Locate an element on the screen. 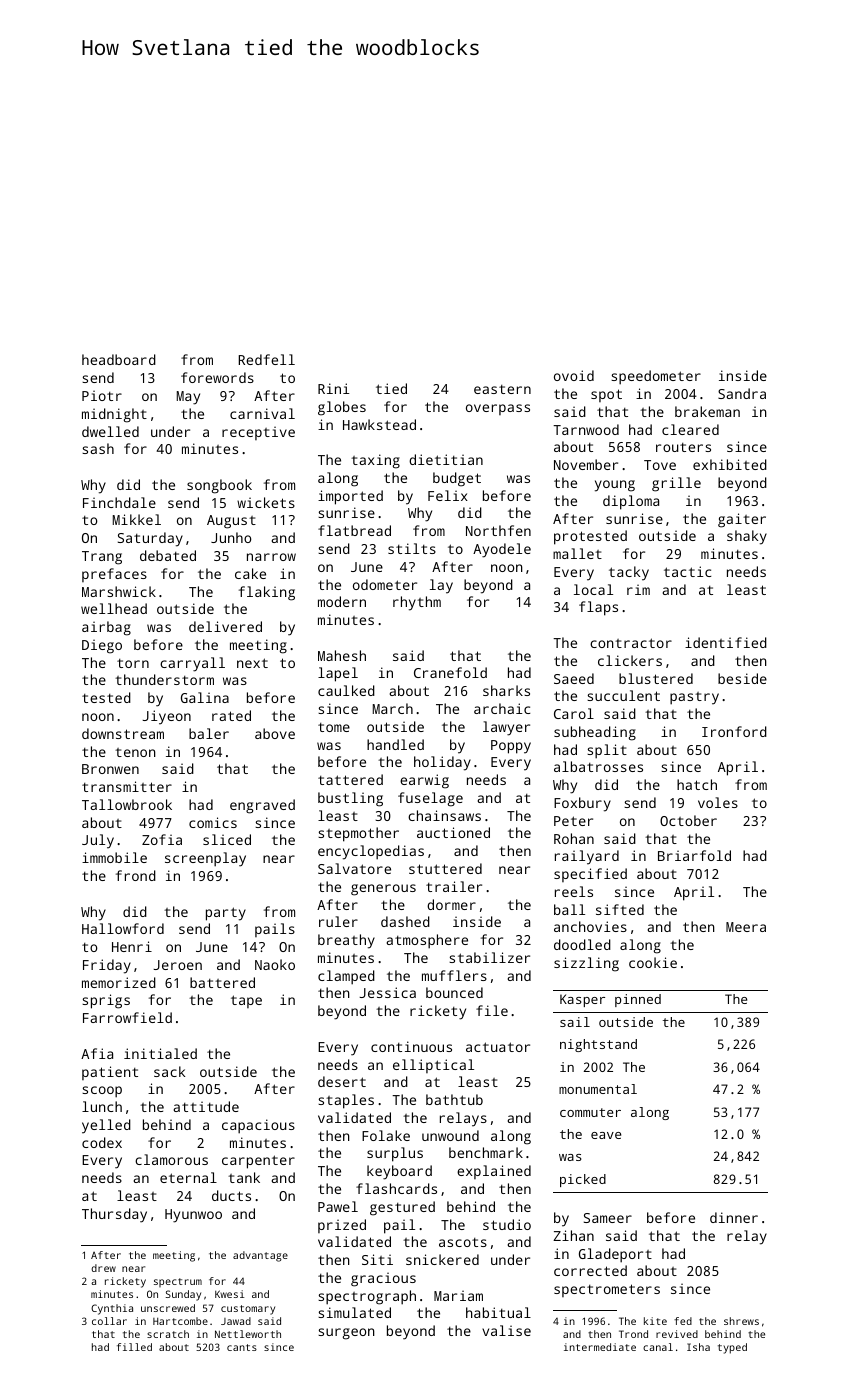 The width and height of the screenshot is (849, 1400). party is located at coordinates (226, 914).
